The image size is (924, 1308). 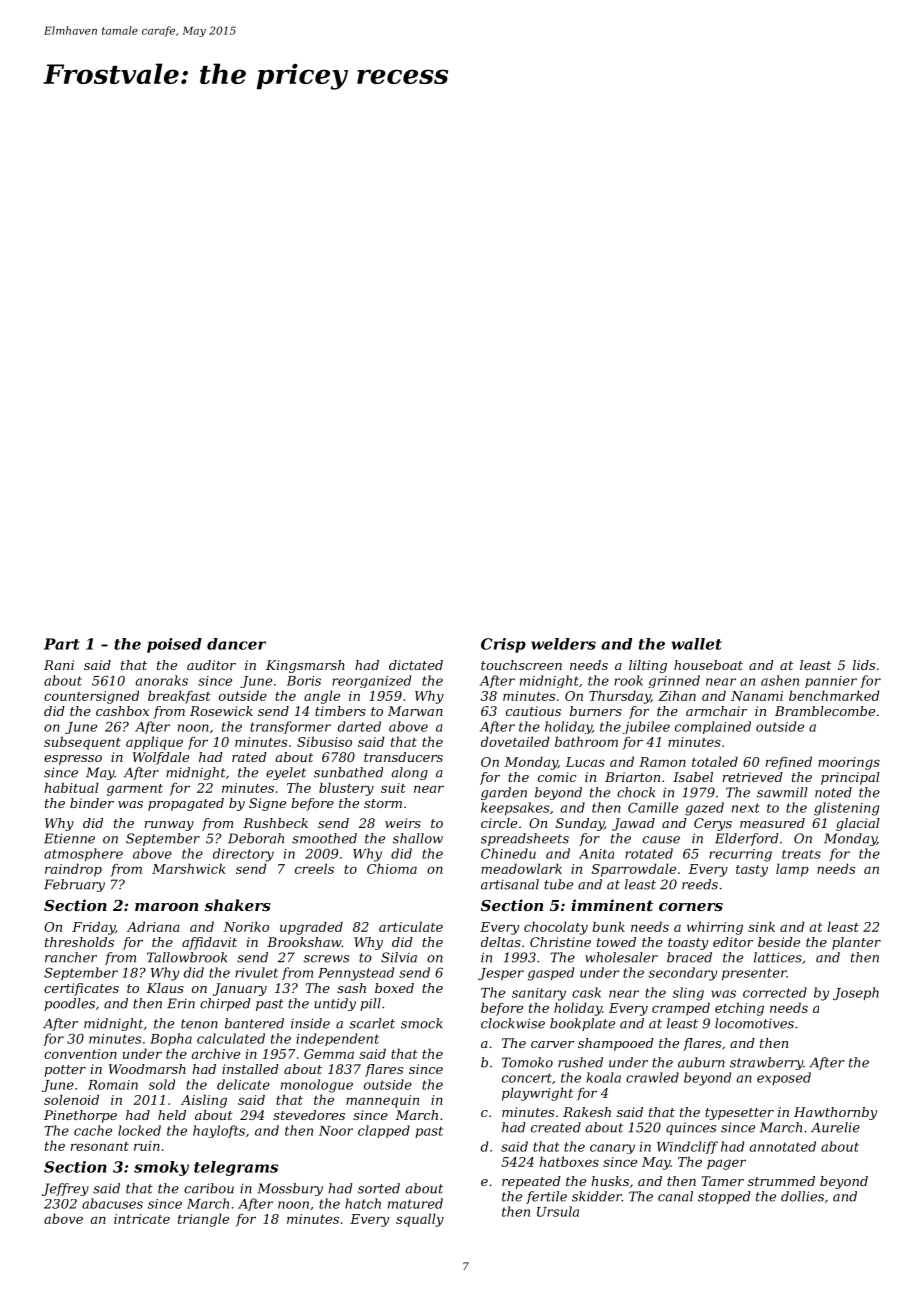 I want to click on Erin, so click(x=181, y=1003).
